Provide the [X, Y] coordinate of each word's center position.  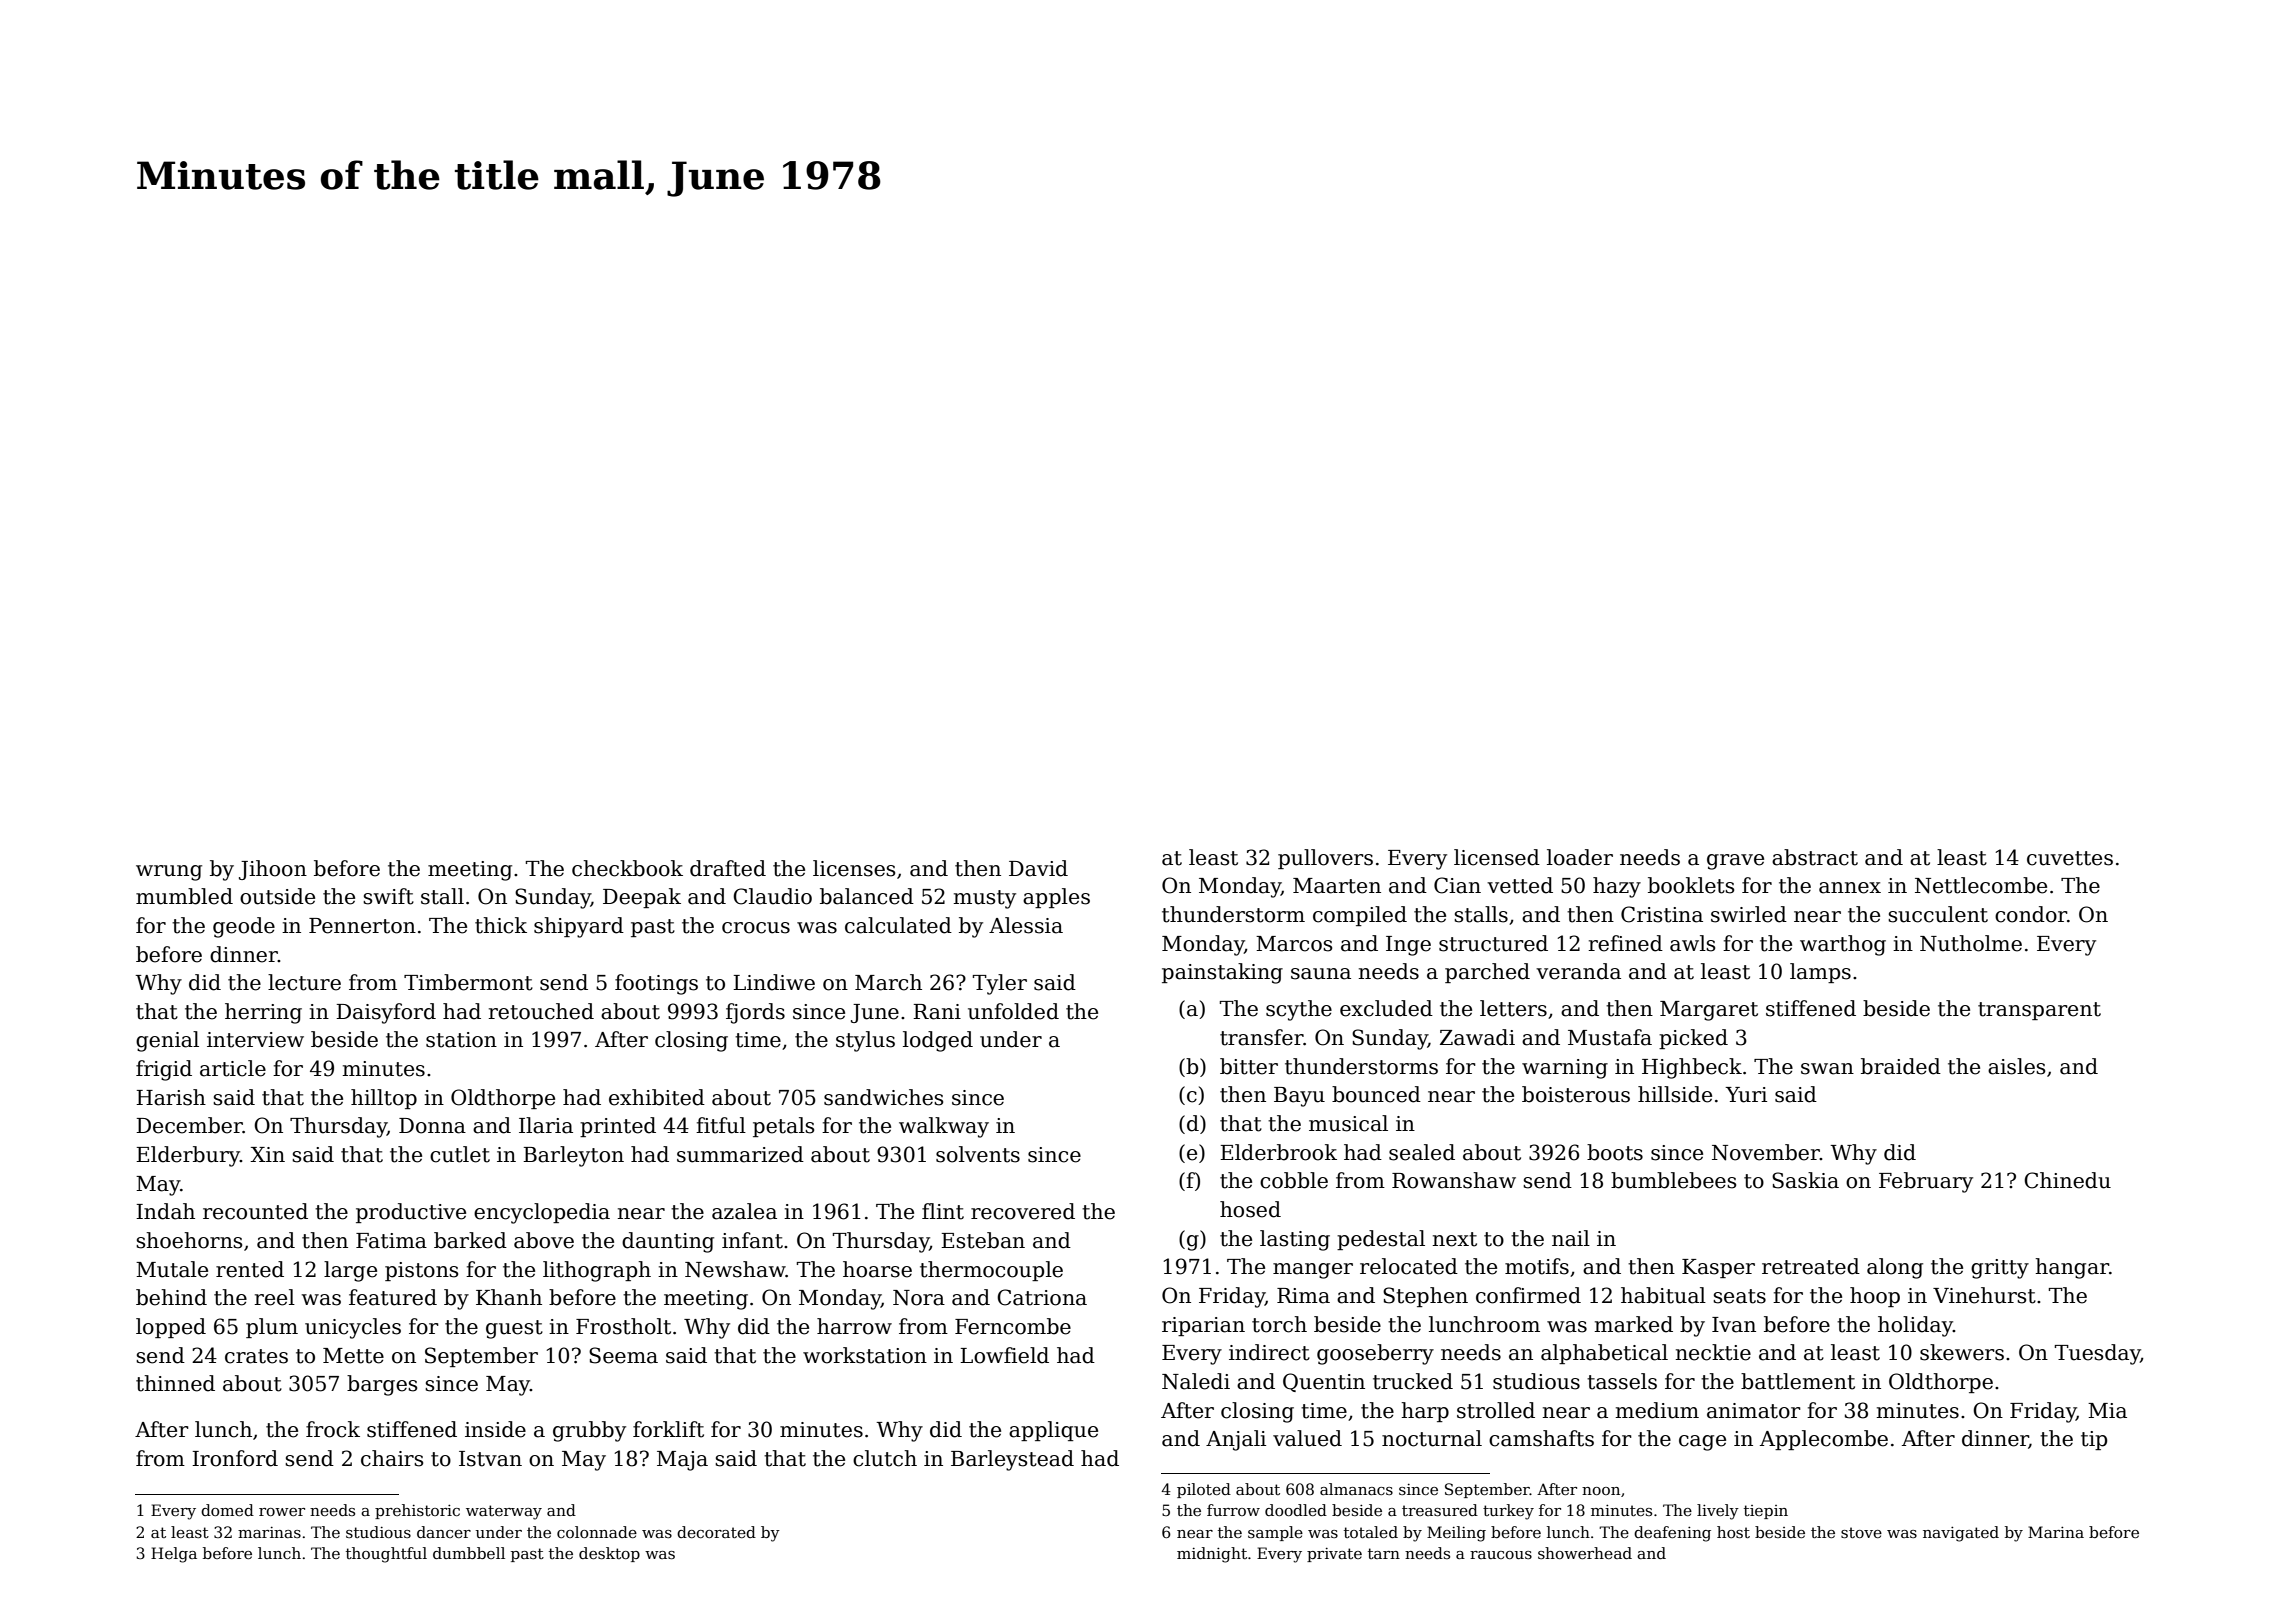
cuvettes [2070, 858]
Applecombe [1824, 1440]
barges [382, 1385]
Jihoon [273, 870]
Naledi [1196, 1381]
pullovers [1325, 859]
